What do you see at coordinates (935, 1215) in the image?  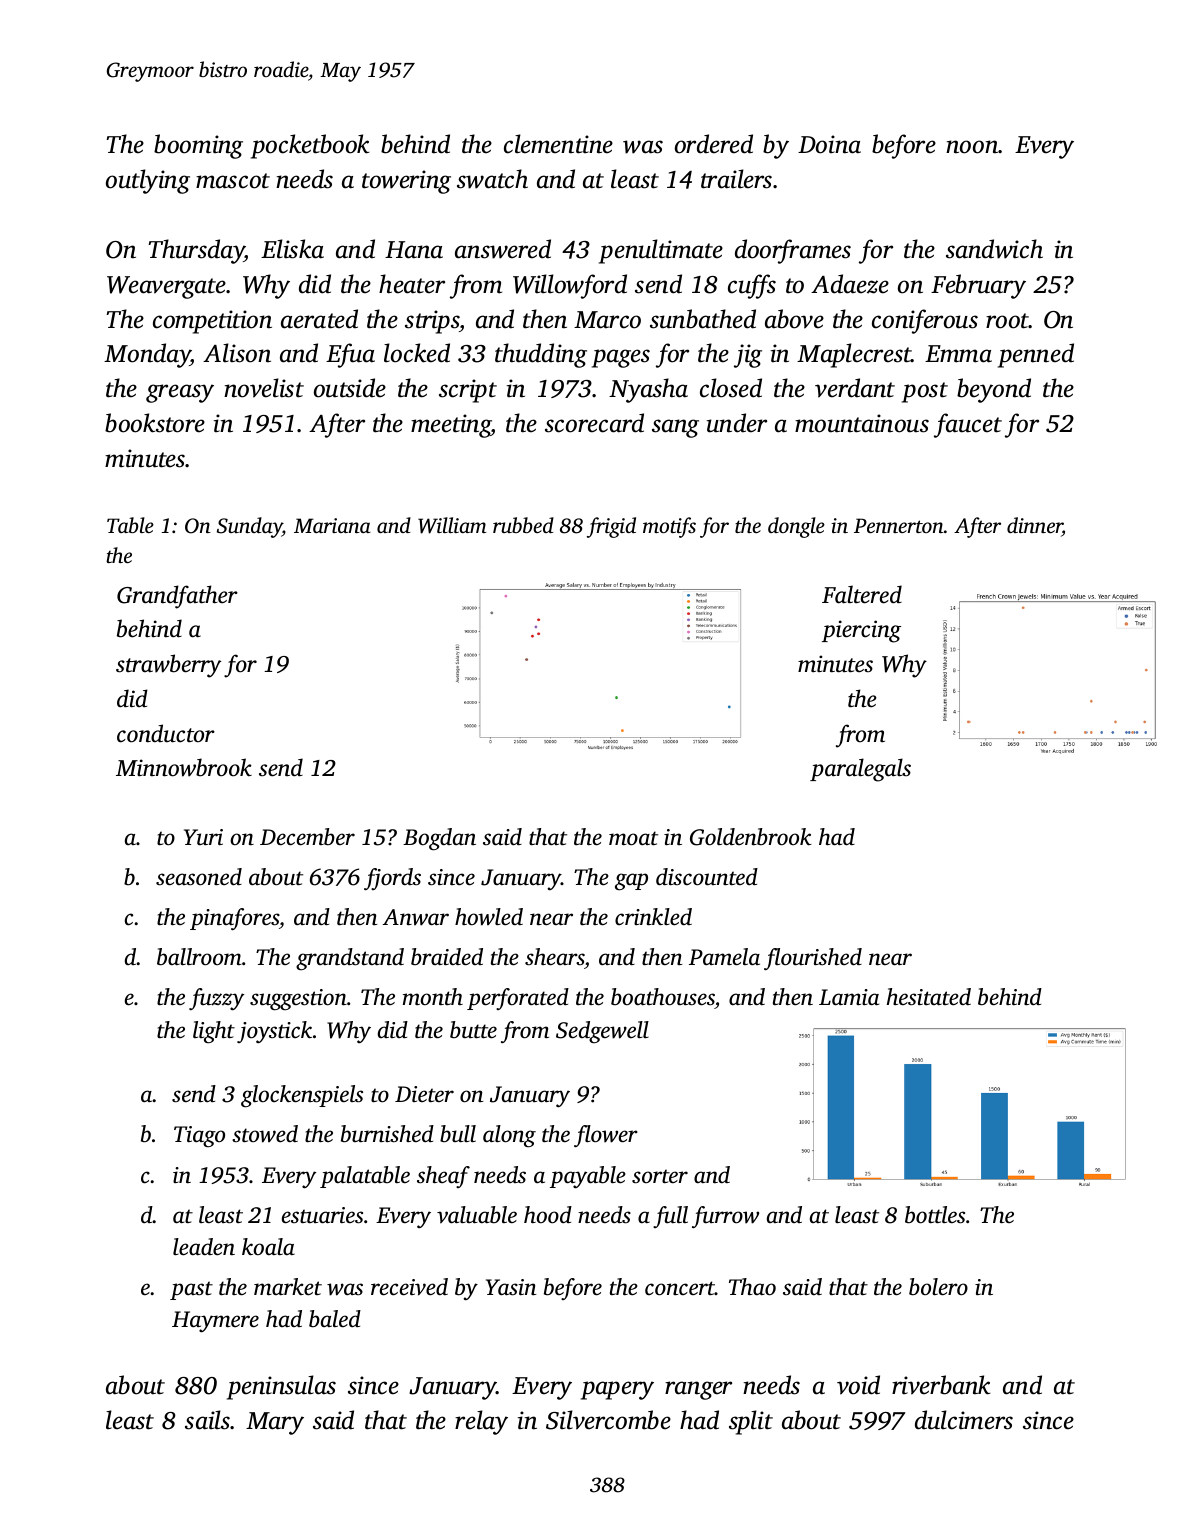 I see `bottles` at bounding box center [935, 1215].
